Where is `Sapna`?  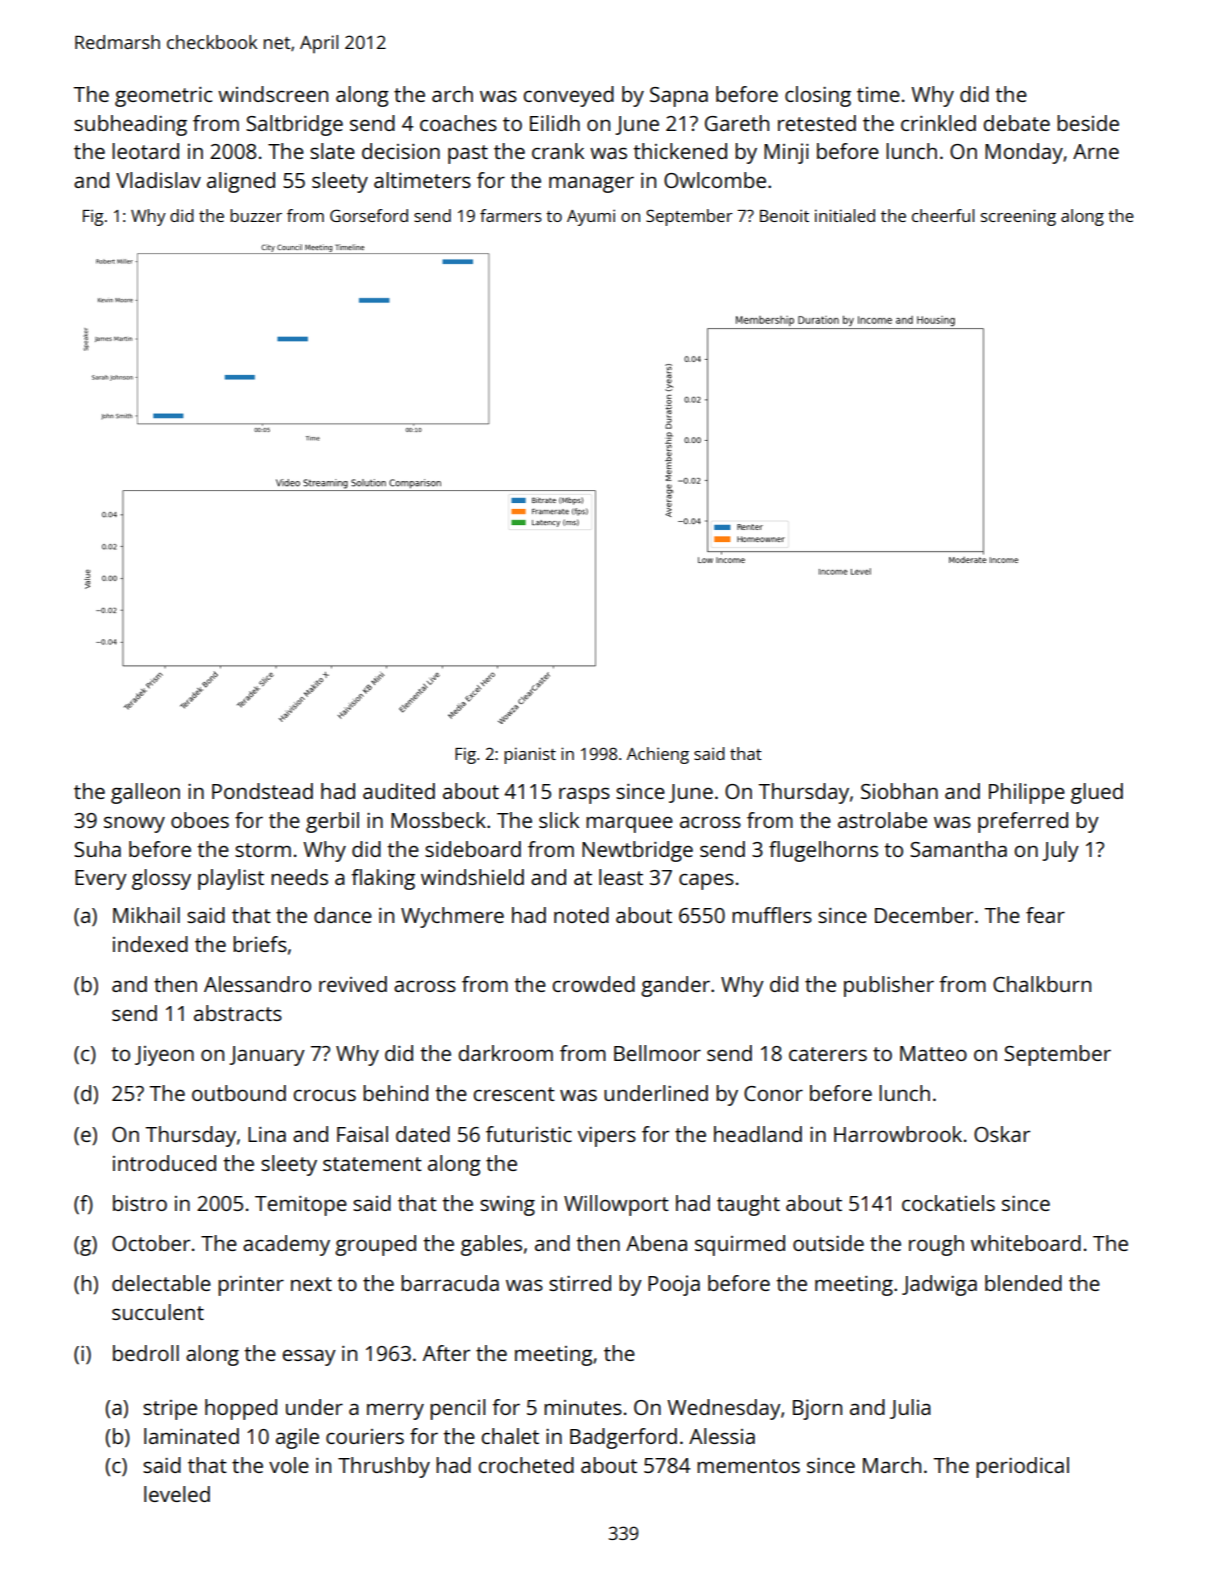 Sapna is located at coordinates (679, 97).
